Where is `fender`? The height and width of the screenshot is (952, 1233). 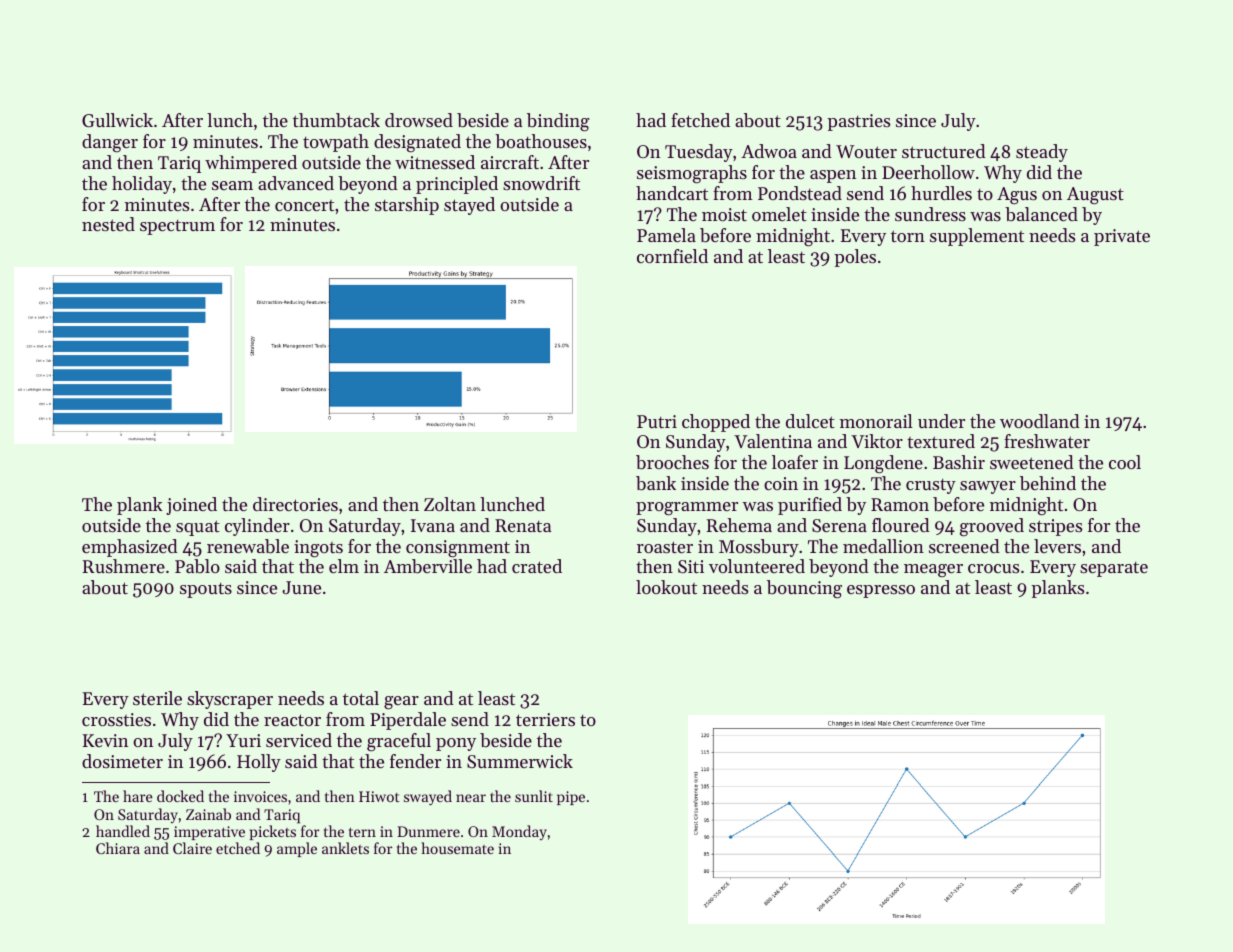 fender is located at coordinates (415, 761).
